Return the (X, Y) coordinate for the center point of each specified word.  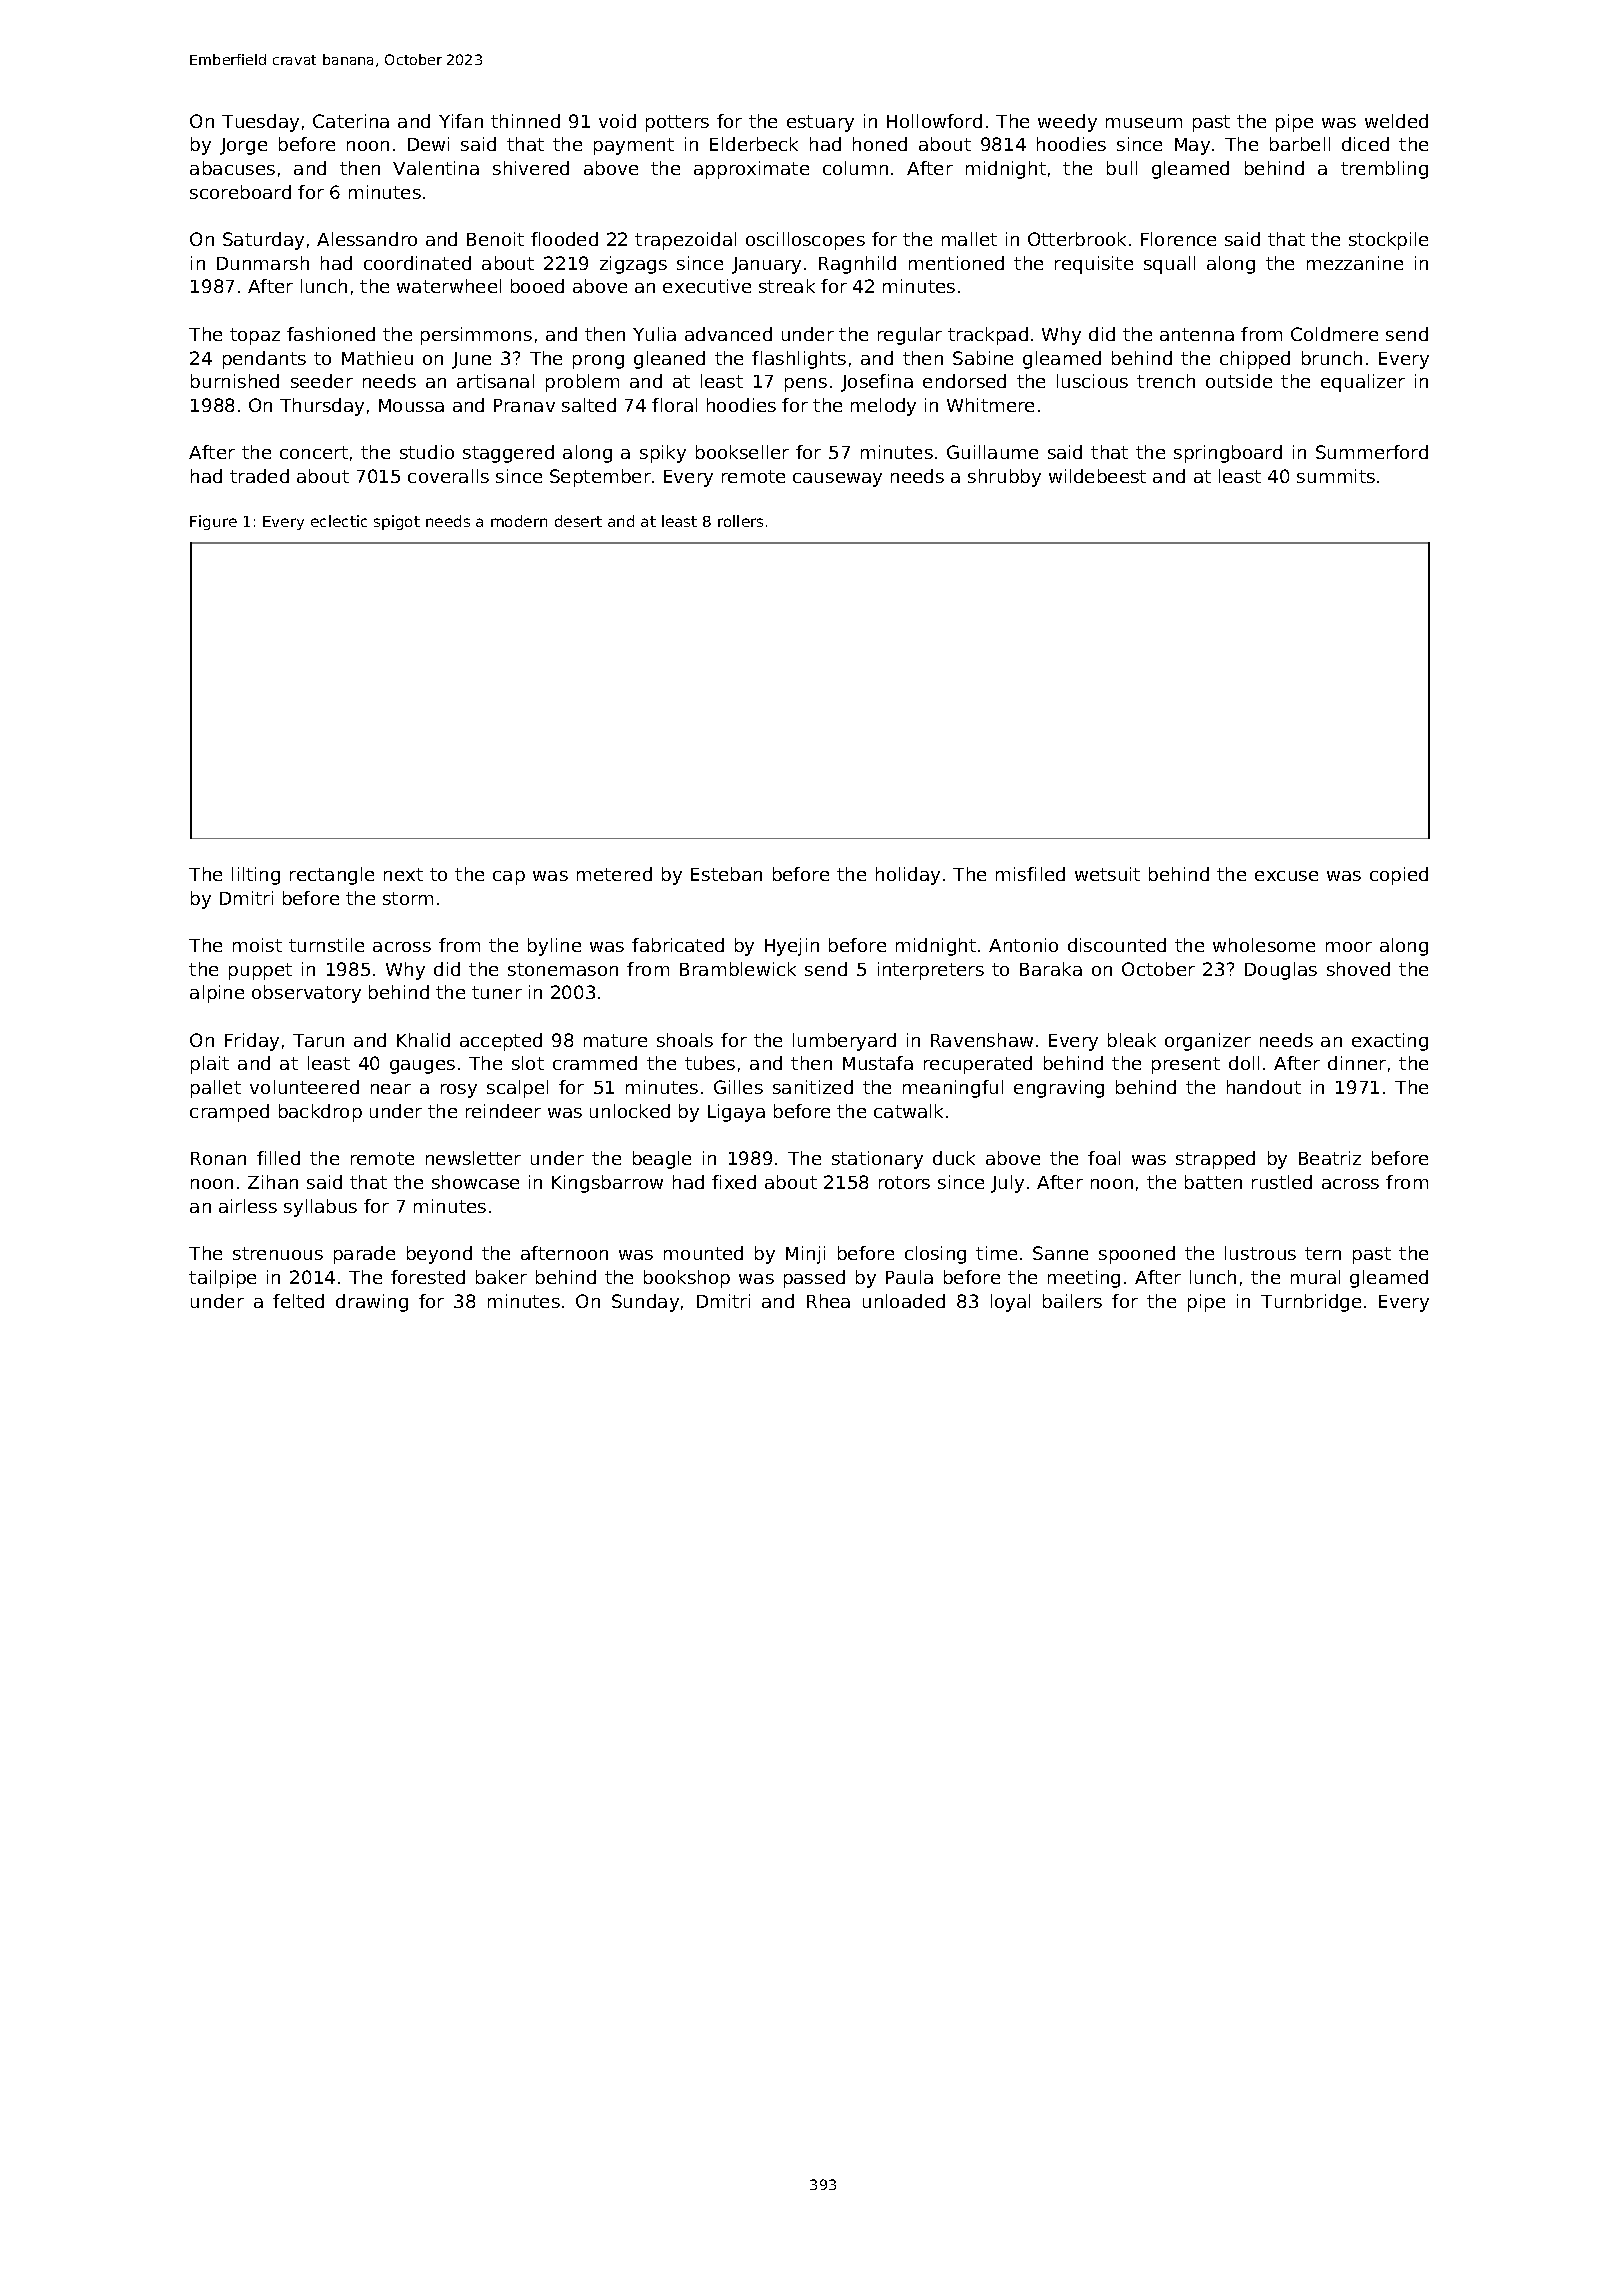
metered (614, 874)
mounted (703, 1253)
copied (1399, 876)
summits (1336, 476)
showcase (475, 1182)
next (403, 874)
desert (578, 521)
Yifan (461, 121)
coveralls (448, 476)
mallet (969, 239)
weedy (1067, 123)
